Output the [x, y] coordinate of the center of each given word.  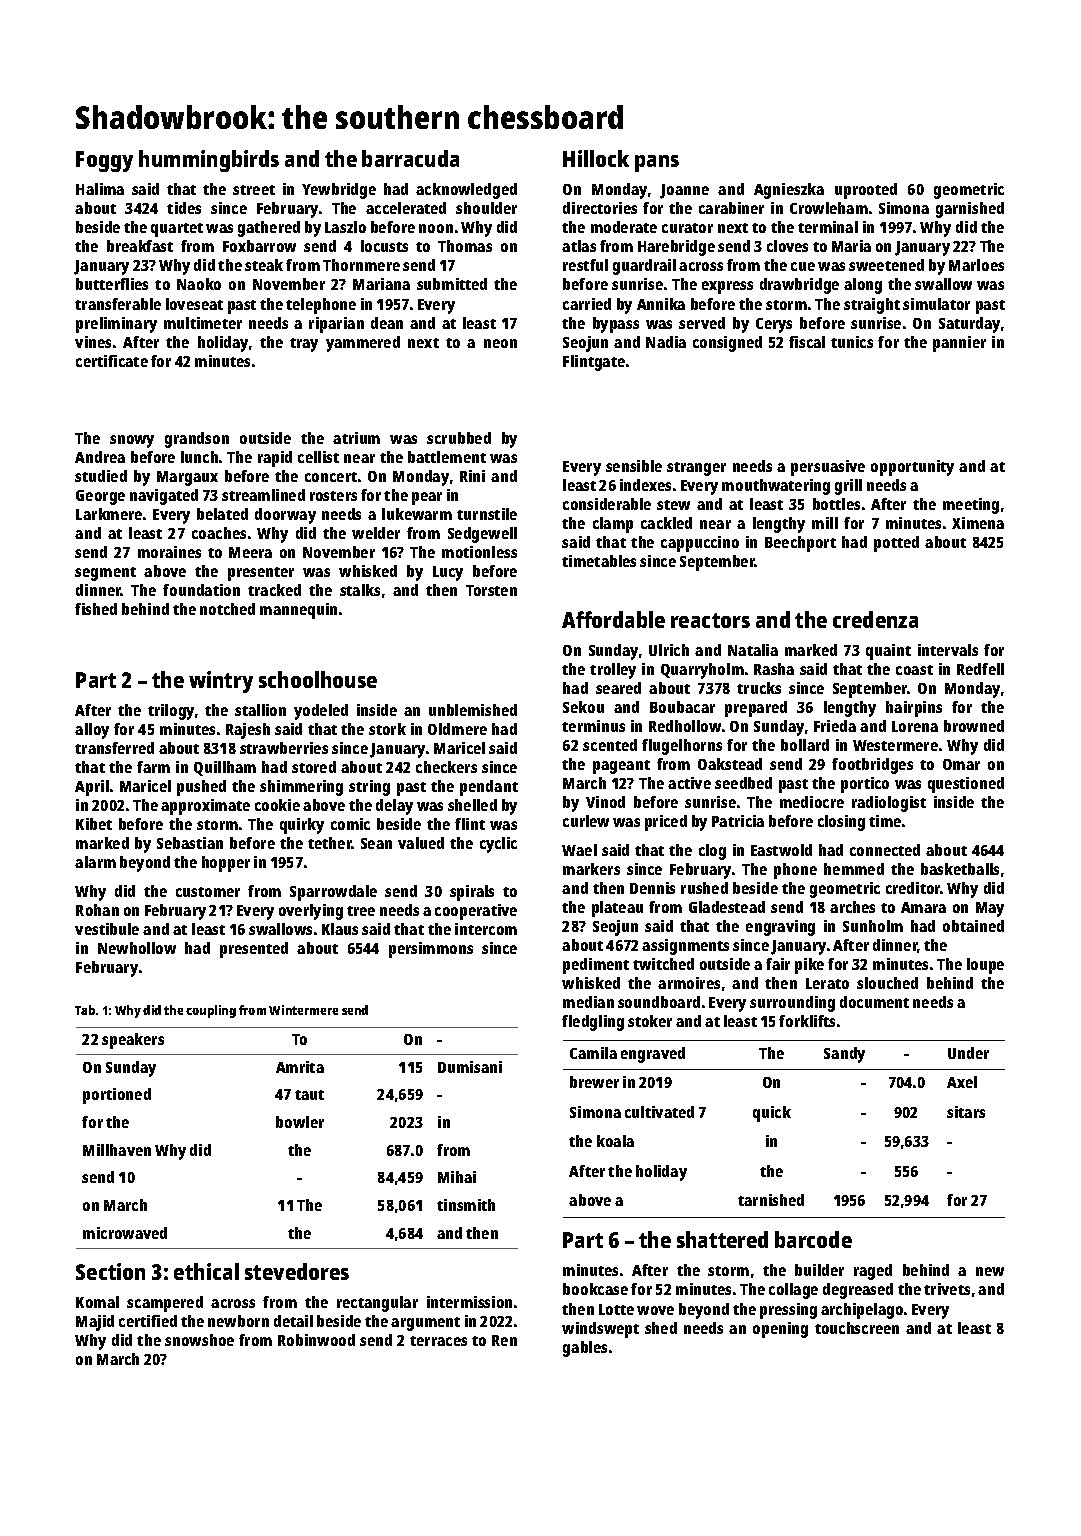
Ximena [978, 523]
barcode [813, 1239]
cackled [666, 523]
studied [101, 476]
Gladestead [727, 907]
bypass [616, 325]
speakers [133, 1041]
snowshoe [199, 1340]
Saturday [969, 325]
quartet [177, 230]
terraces [438, 1341]
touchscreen [857, 1328]
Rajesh [248, 731]
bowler [300, 1122]
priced [666, 823]
